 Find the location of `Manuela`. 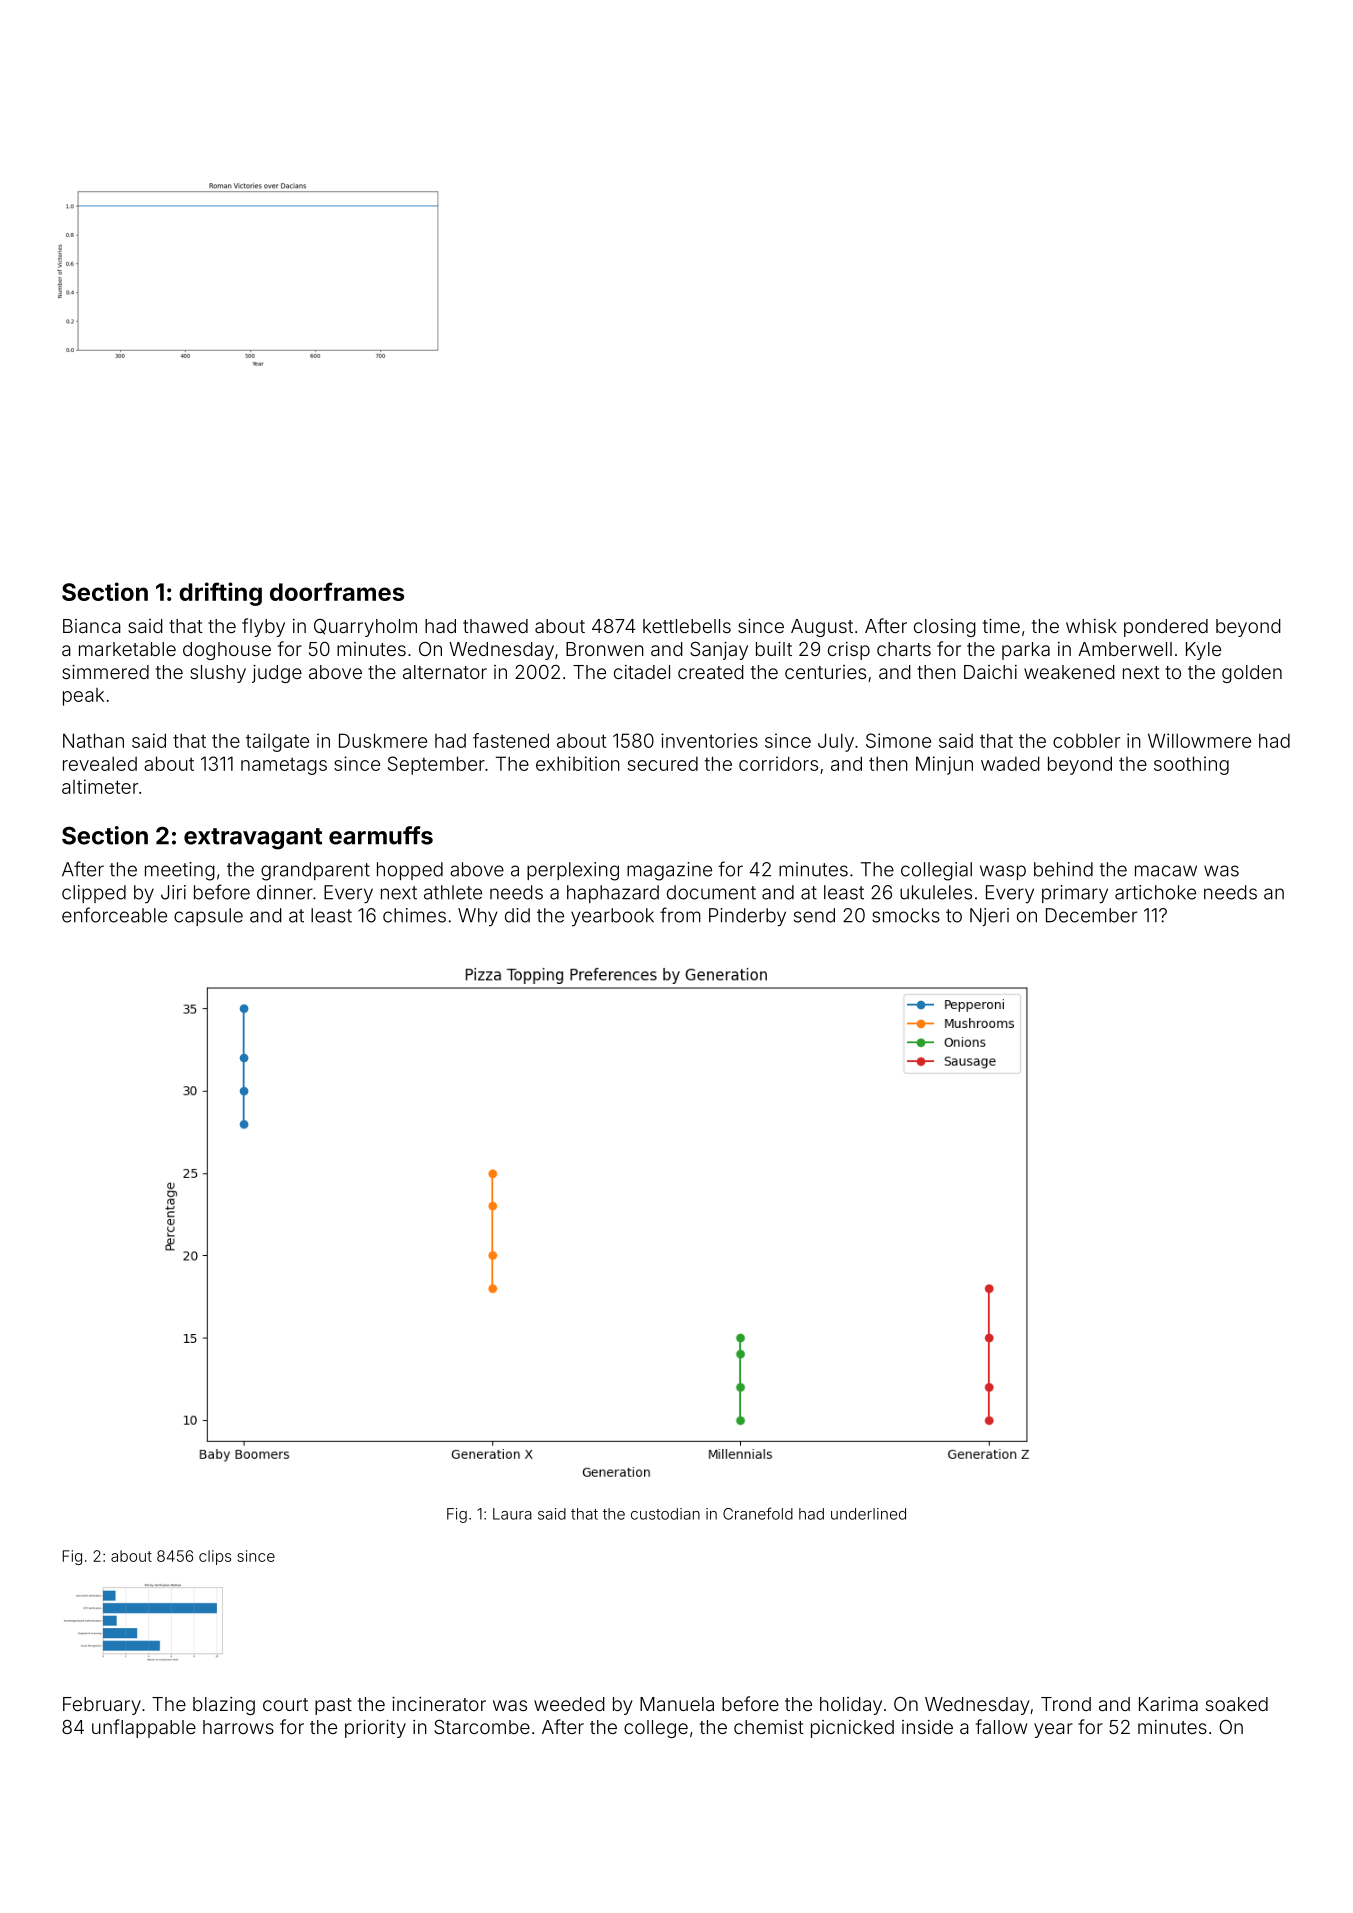

Manuela is located at coordinates (677, 1704).
